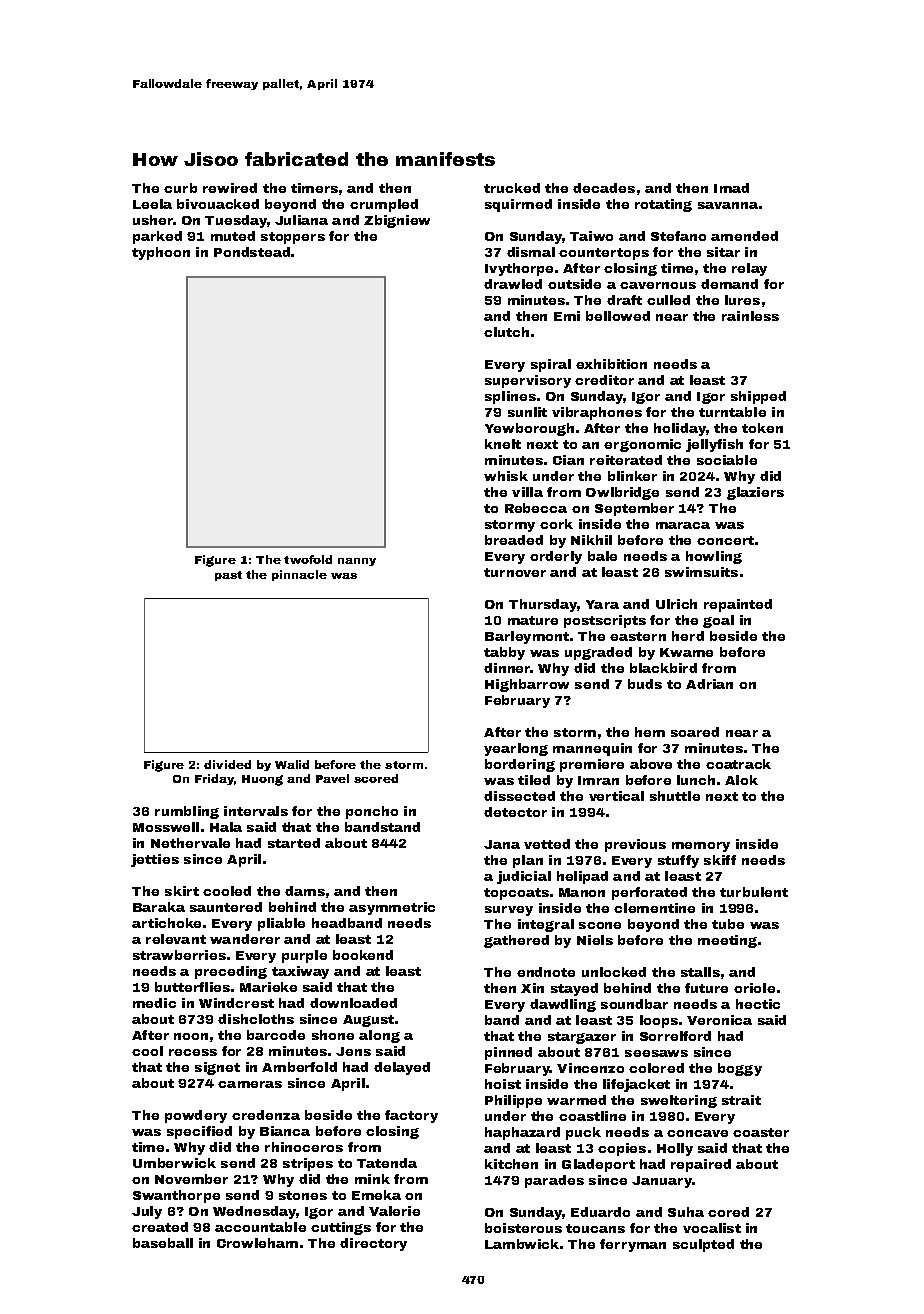  What do you see at coordinates (193, 1052) in the screenshot?
I see `recess` at bounding box center [193, 1052].
